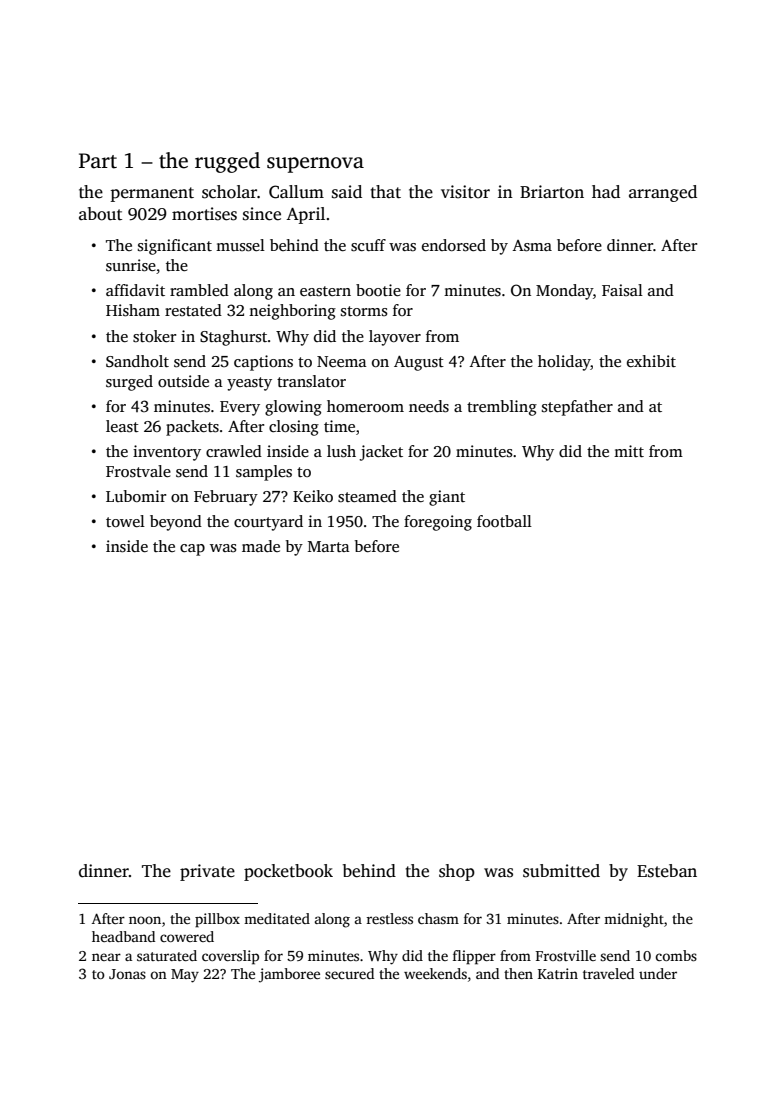  Describe the element at coordinates (329, 546) in the document. I see `Marta` at that location.
